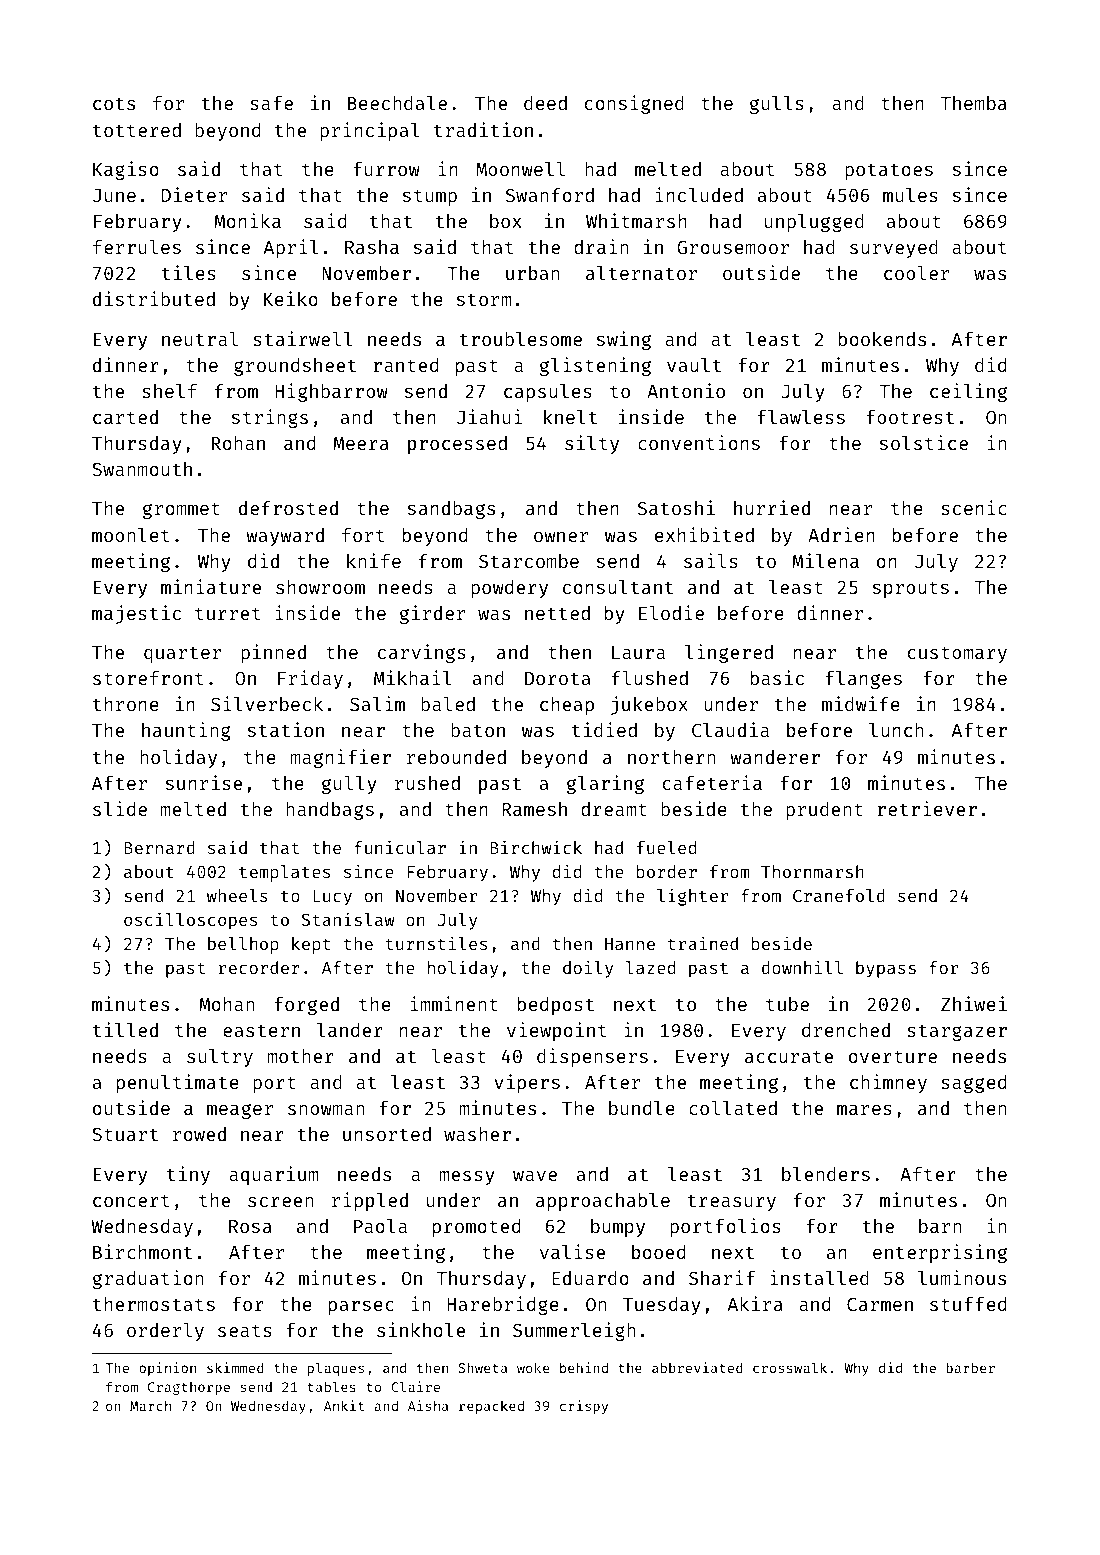 This page has height=1555, width=1100. Describe the element at coordinates (545, 103) in the page. I see `deed` at that location.
